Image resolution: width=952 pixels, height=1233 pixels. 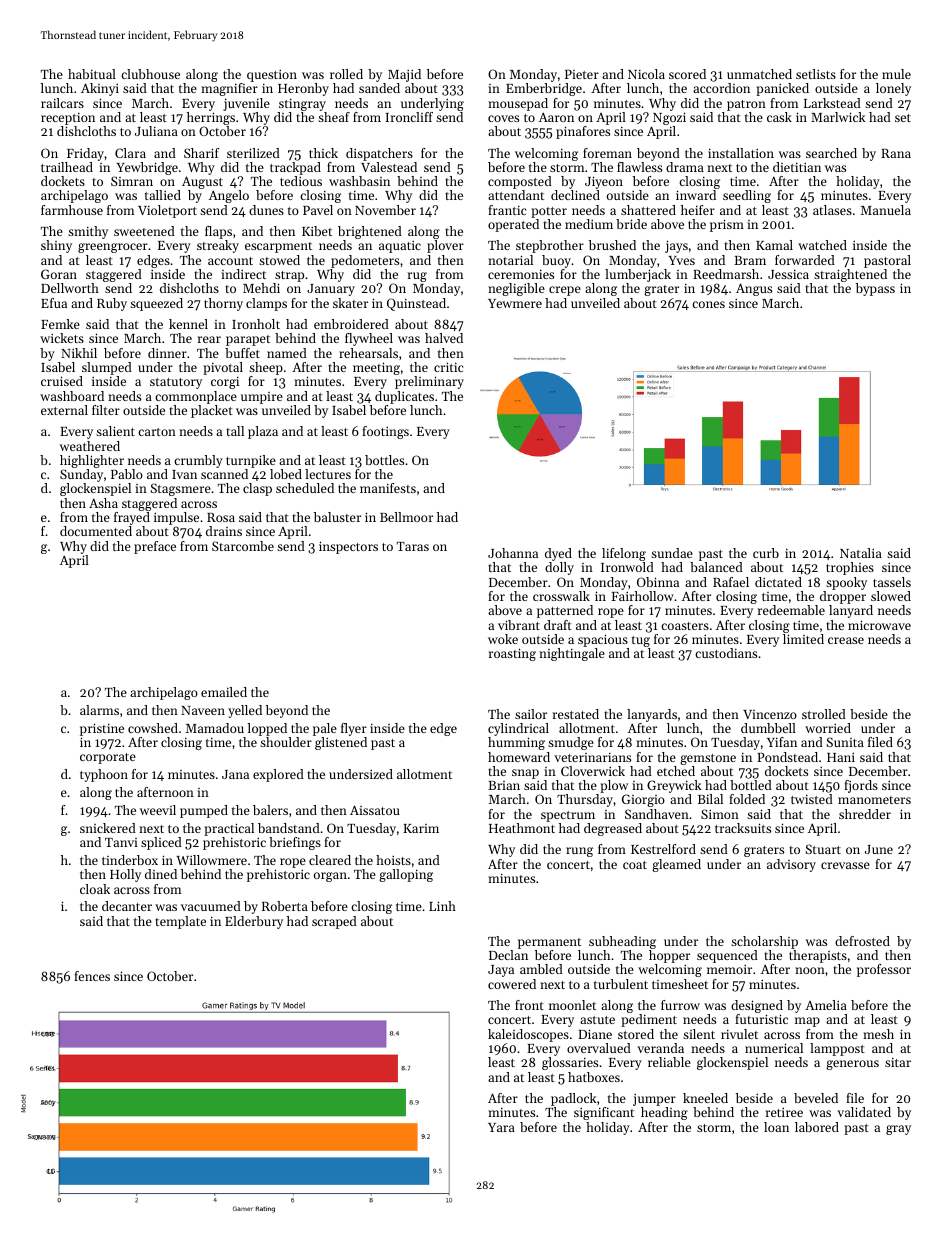 I want to click on curb, so click(x=766, y=553).
